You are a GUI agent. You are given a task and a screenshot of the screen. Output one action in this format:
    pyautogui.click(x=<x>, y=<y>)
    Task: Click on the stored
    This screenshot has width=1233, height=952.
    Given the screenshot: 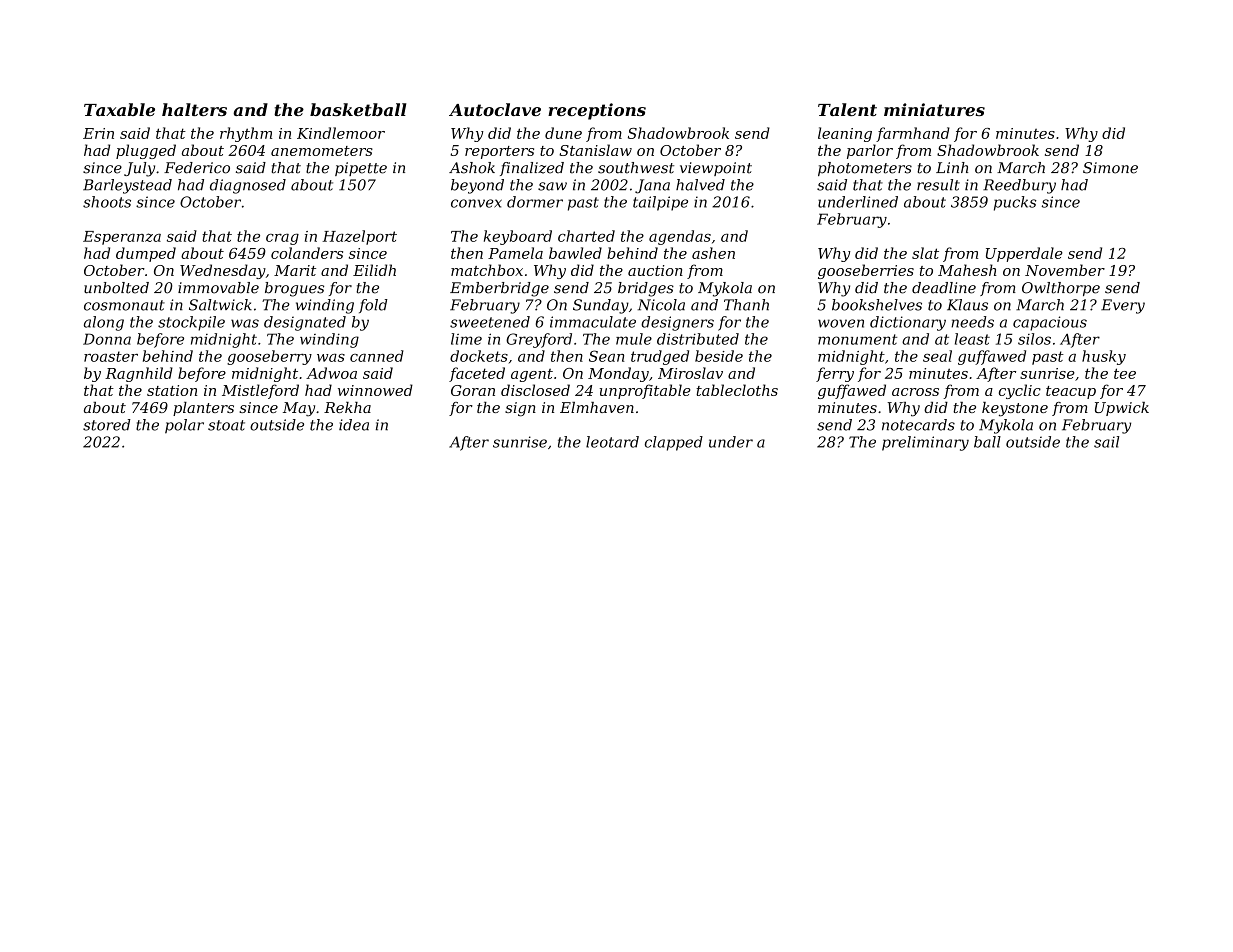 What is the action you would take?
    pyautogui.click(x=107, y=425)
